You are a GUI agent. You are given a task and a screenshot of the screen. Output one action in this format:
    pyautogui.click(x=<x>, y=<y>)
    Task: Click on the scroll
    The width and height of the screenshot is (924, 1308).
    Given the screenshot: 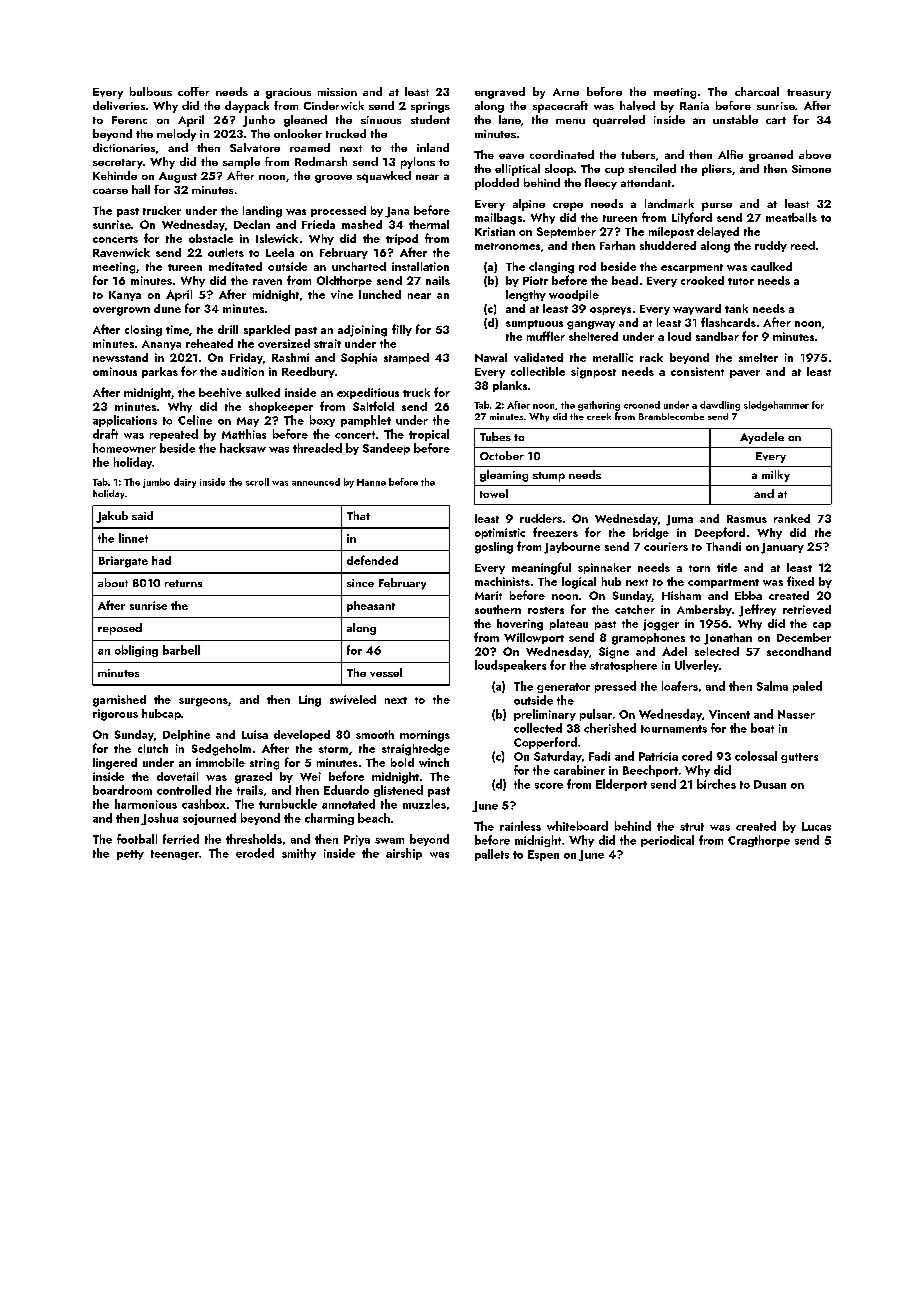 What is the action you would take?
    pyautogui.click(x=257, y=482)
